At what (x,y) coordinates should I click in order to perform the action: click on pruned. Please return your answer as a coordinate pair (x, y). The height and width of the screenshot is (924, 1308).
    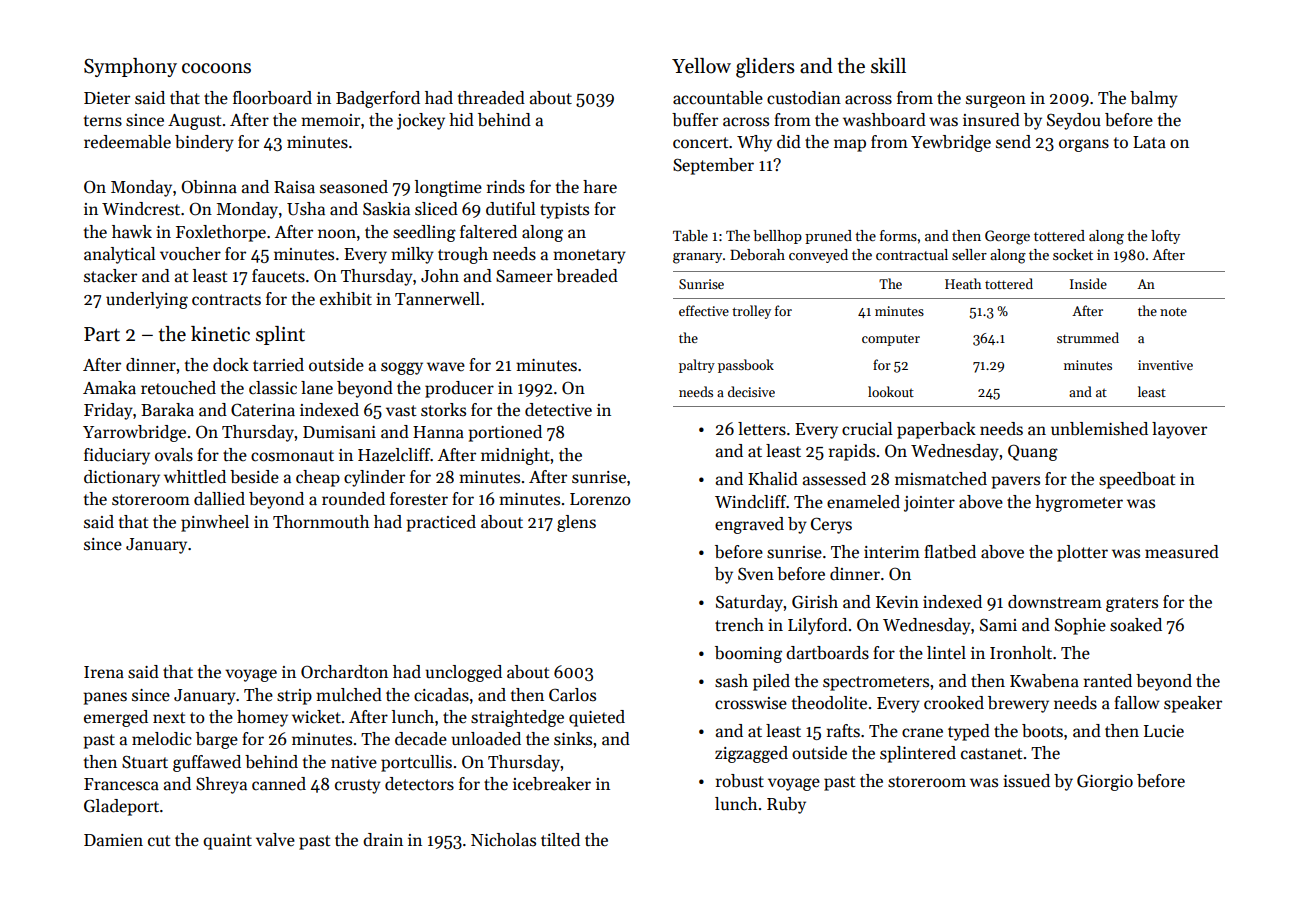
    Looking at the image, I should click on (828, 237).
